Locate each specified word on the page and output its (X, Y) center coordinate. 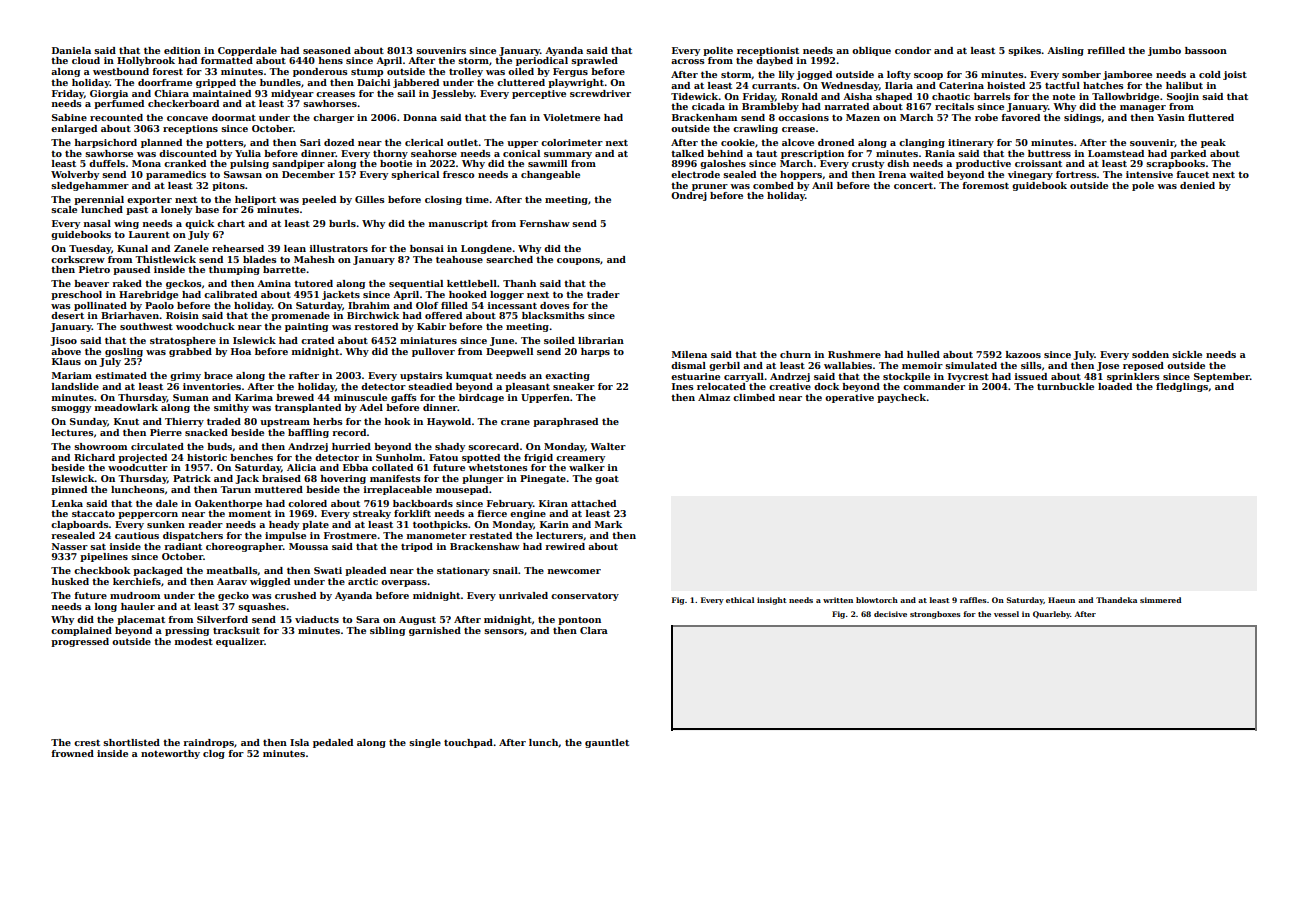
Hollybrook (146, 61)
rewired (565, 546)
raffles (973, 600)
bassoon (1206, 50)
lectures (73, 432)
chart (231, 223)
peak (1213, 143)
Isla (299, 742)
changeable (550, 175)
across (688, 61)
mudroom (135, 595)
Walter (608, 446)
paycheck (902, 398)
